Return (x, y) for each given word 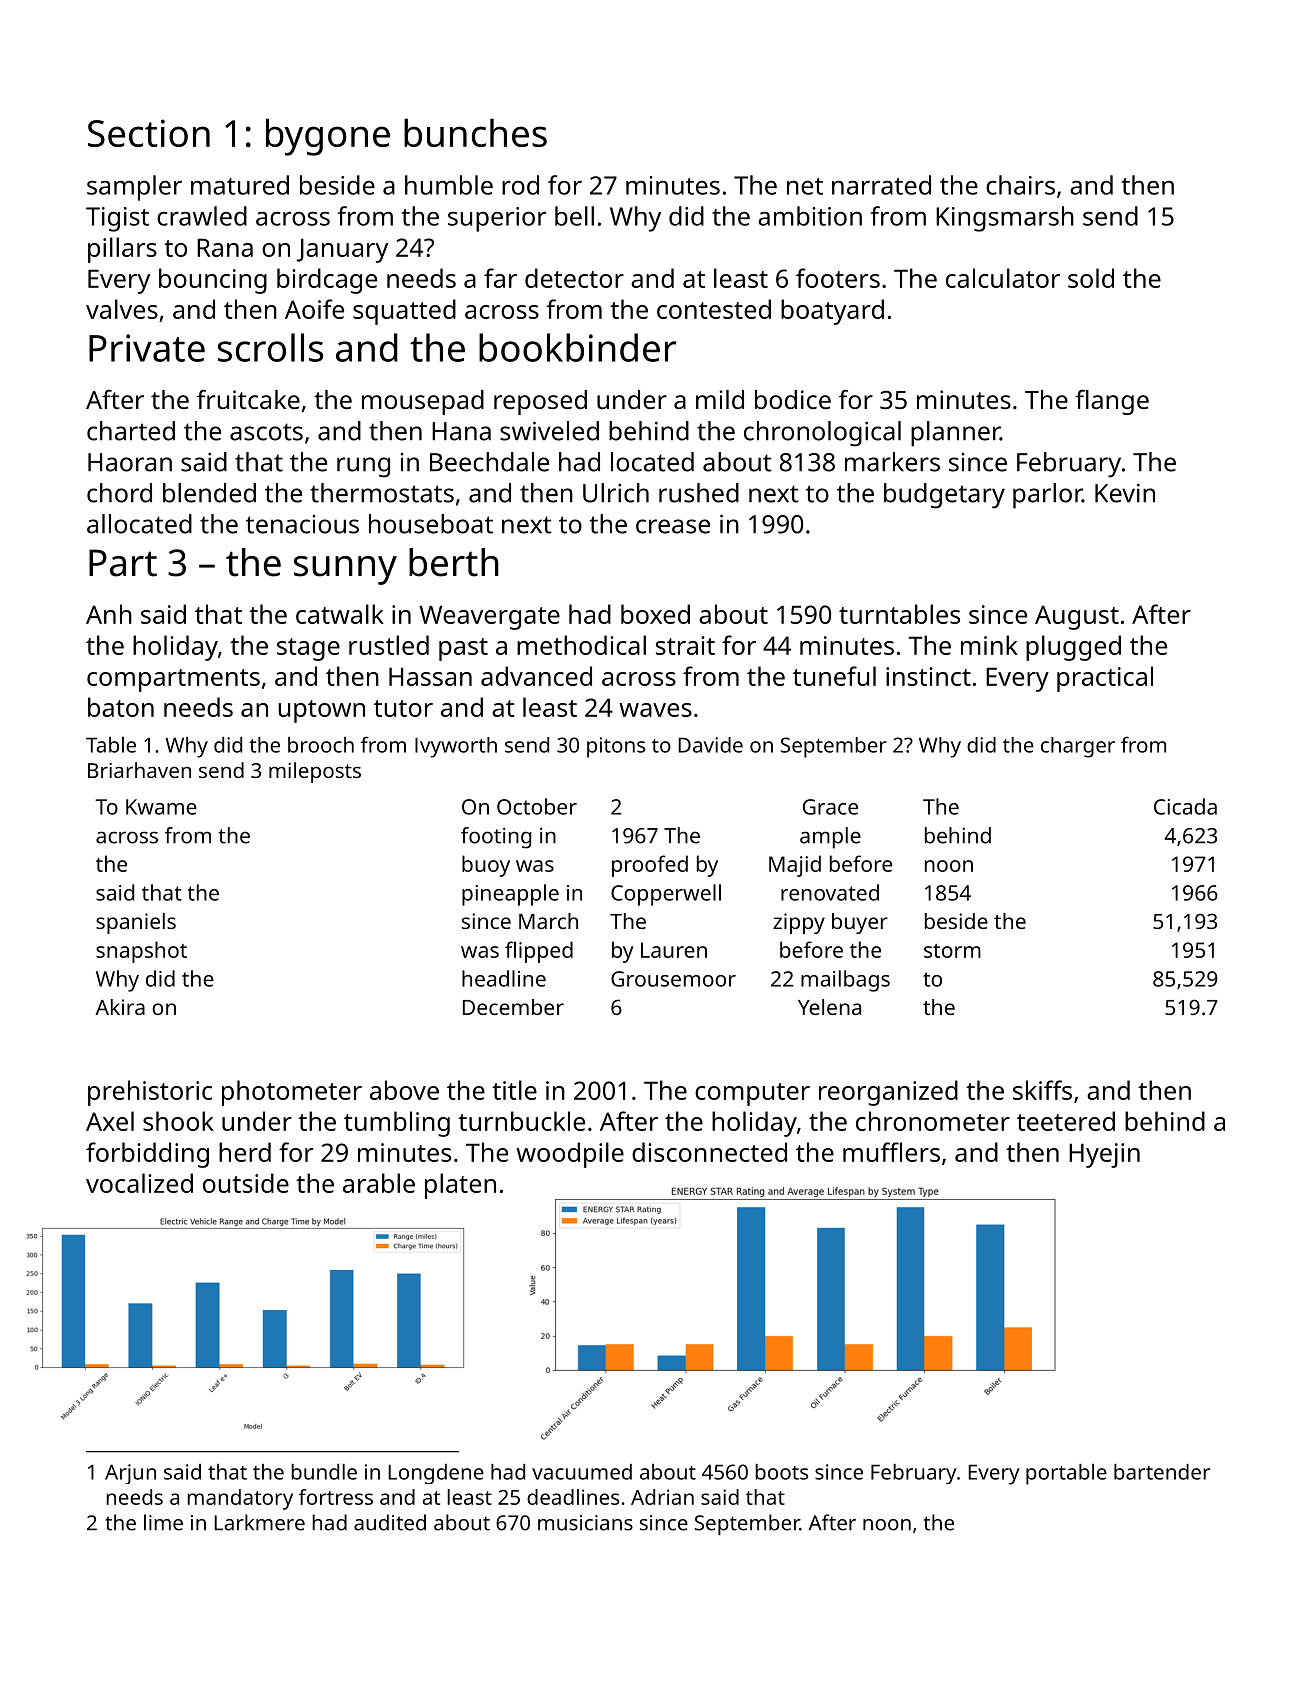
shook (178, 1121)
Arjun (130, 1474)
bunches (475, 132)
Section (149, 133)
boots (781, 1472)
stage (308, 649)
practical (1105, 679)
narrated (881, 185)
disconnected (709, 1152)
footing (496, 838)
